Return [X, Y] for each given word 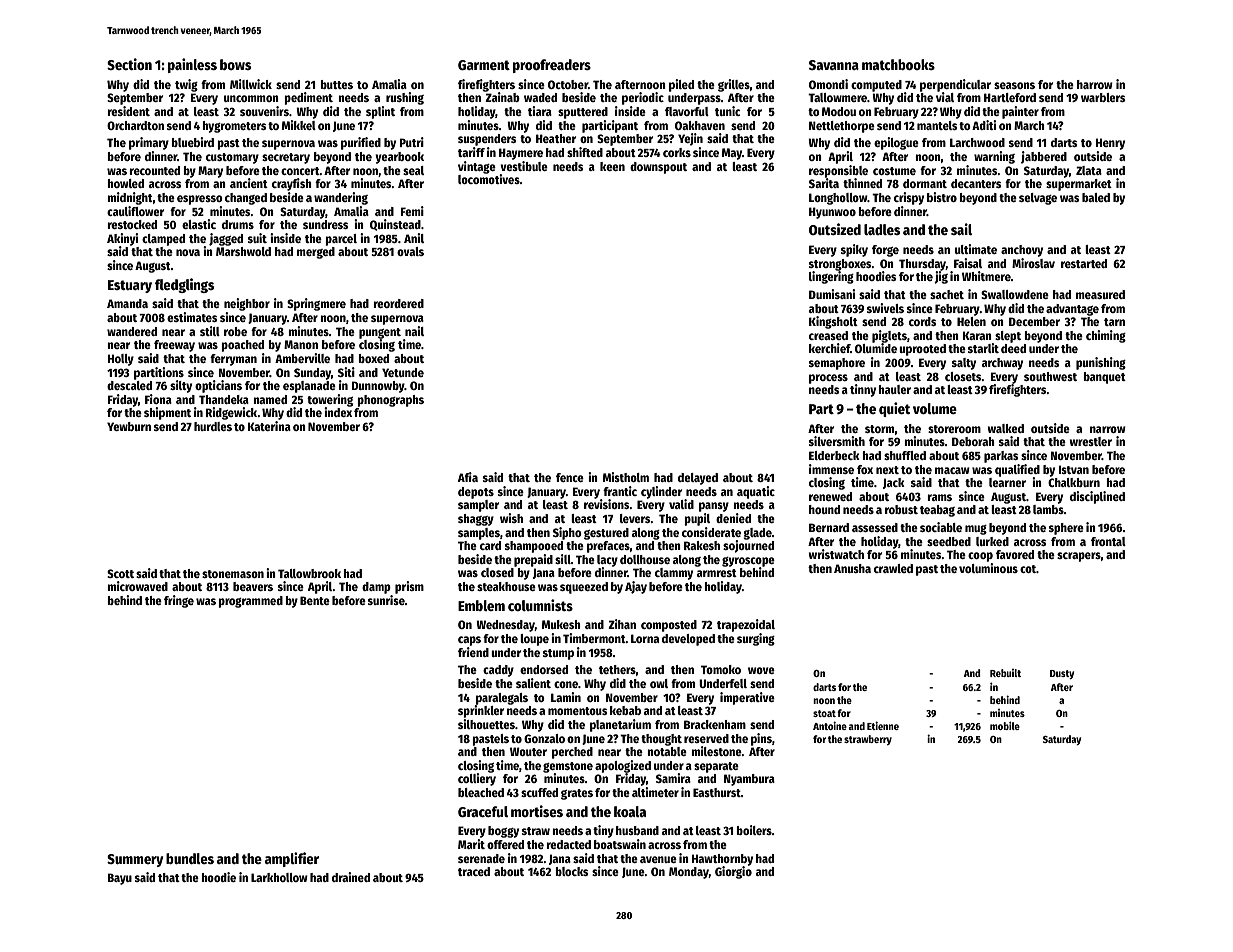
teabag [937, 511]
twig [186, 85]
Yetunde [403, 372]
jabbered [1044, 157]
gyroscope [748, 562]
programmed [250, 602]
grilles [734, 85]
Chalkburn [1074, 482]
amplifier [292, 859]
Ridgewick [231, 413]
